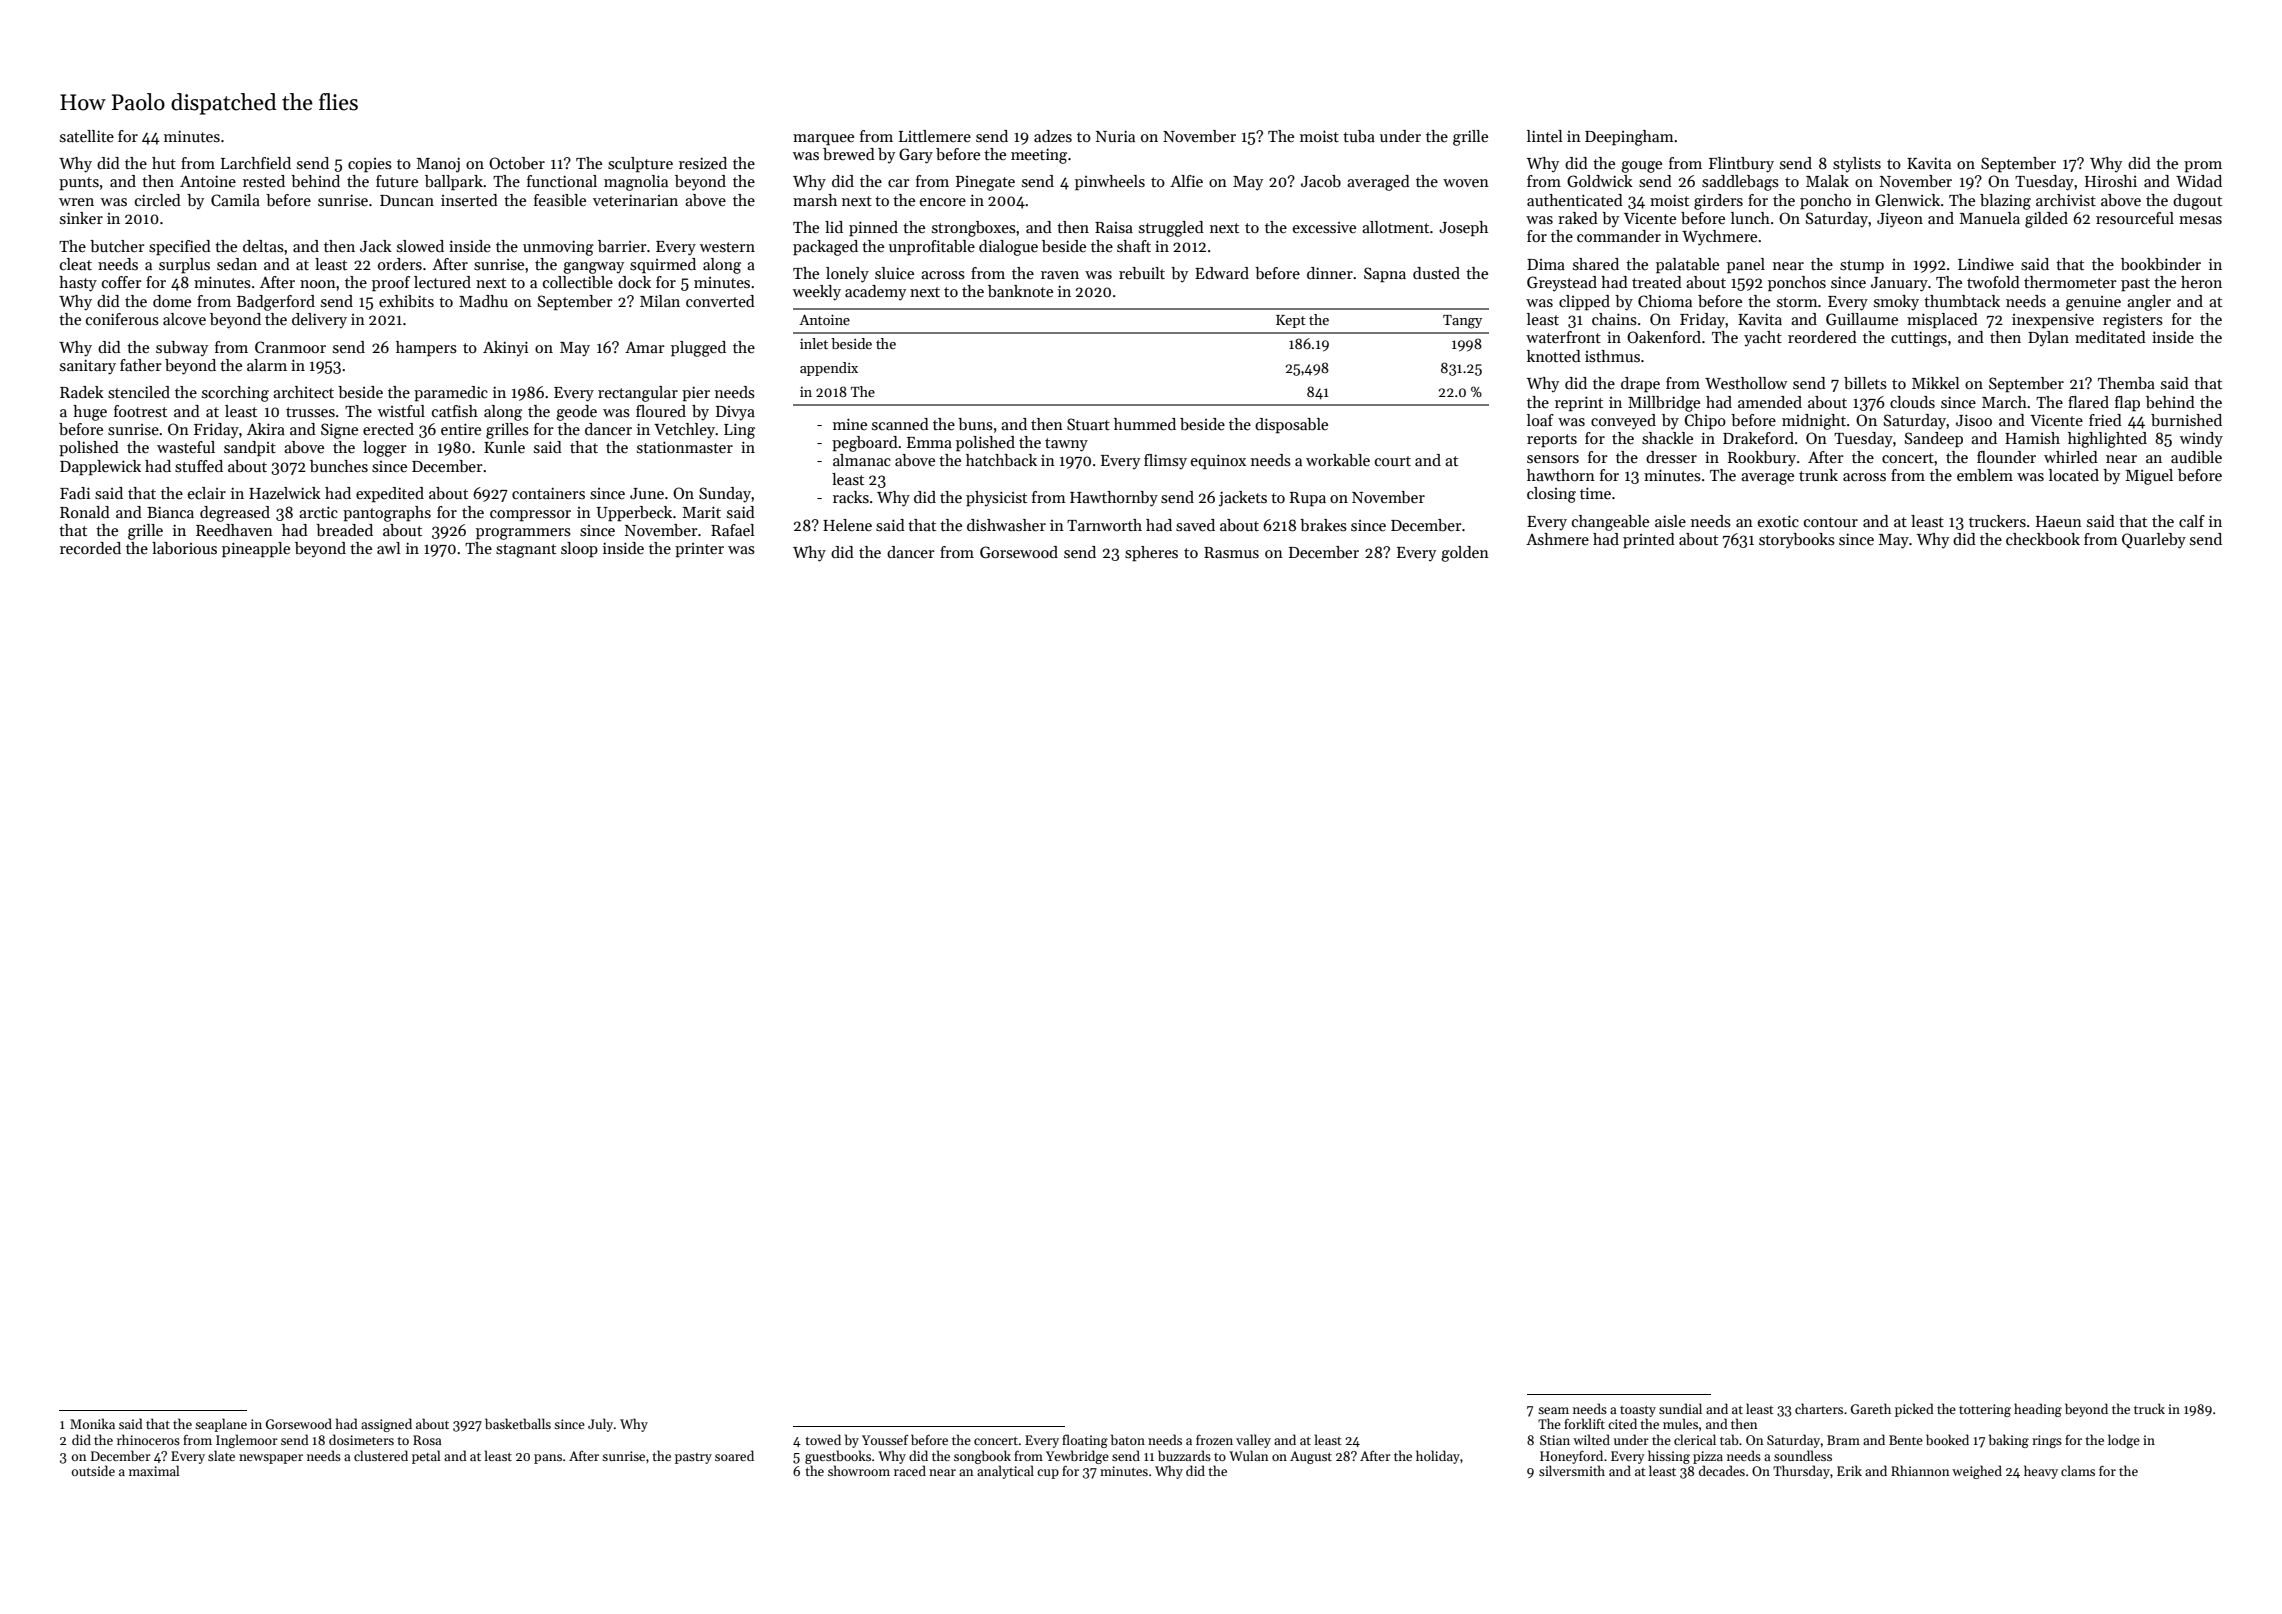 The image size is (2282, 1614). Describe the element at coordinates (2004, 402) in the page. I see `March` at that location.
